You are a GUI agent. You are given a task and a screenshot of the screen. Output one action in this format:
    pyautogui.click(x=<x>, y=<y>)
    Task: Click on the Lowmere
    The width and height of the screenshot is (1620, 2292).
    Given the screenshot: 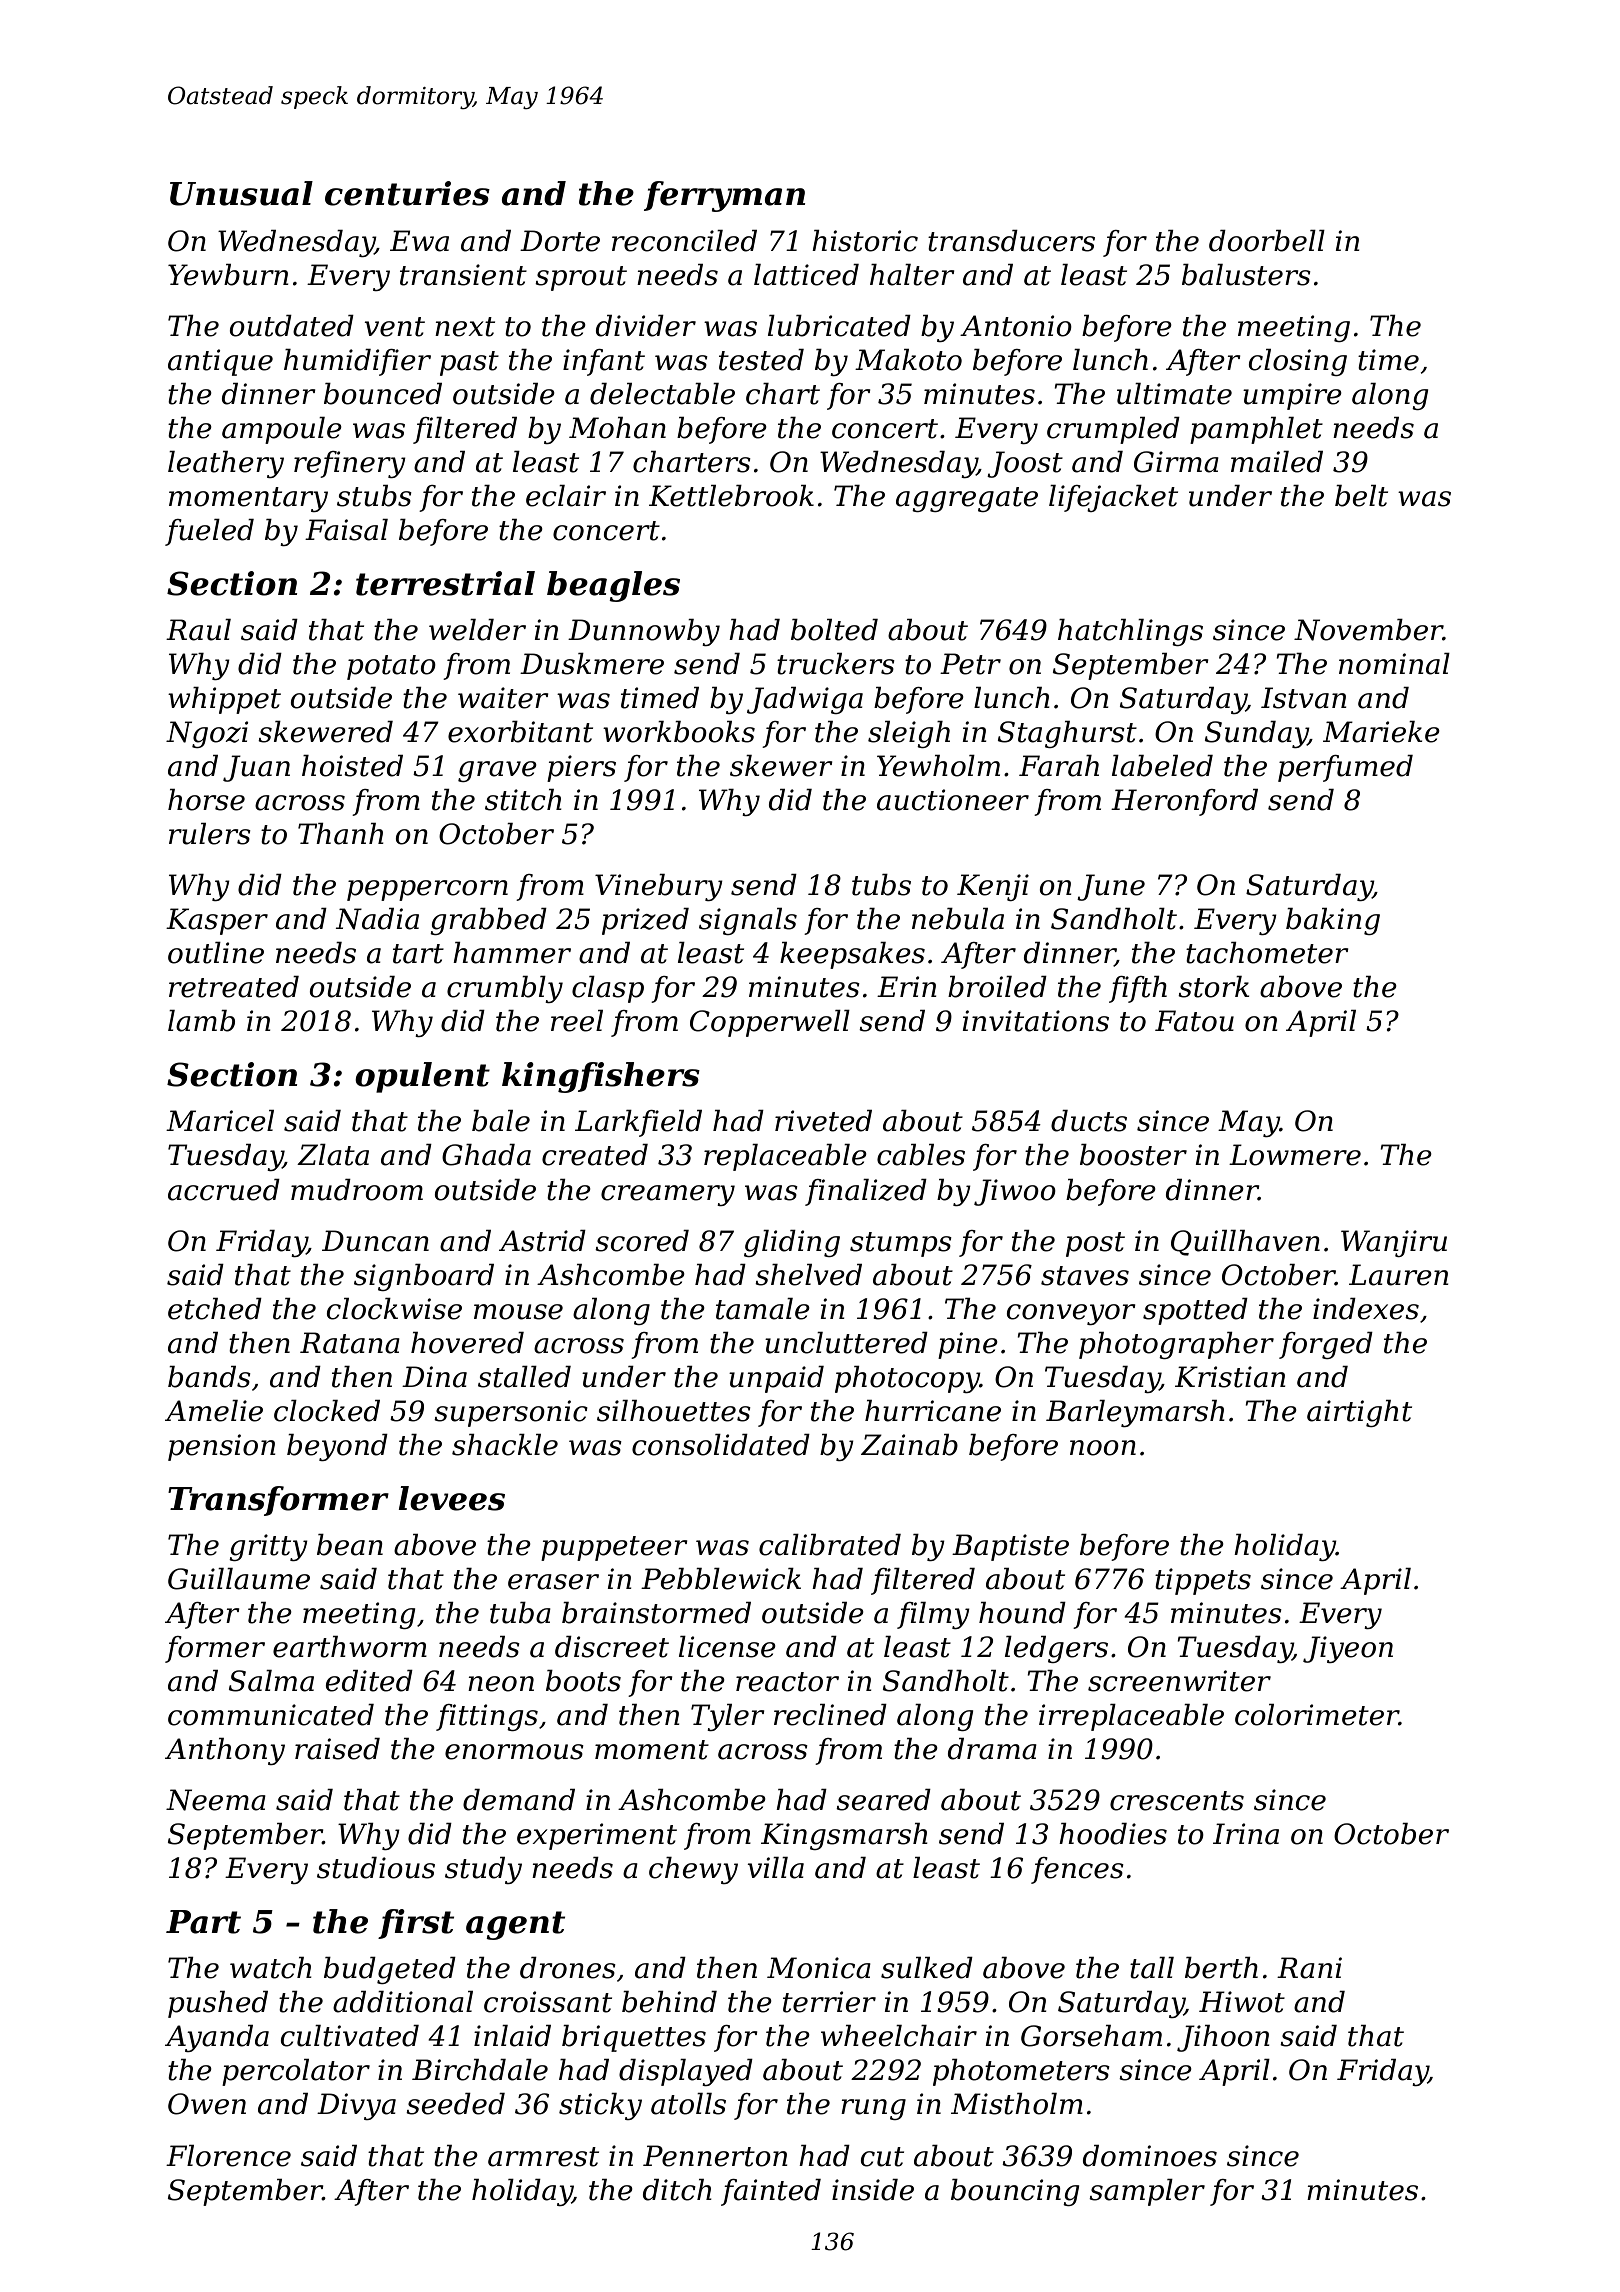 What is the action you would take?
    pyautogui.click(x=1295, y=1155)
